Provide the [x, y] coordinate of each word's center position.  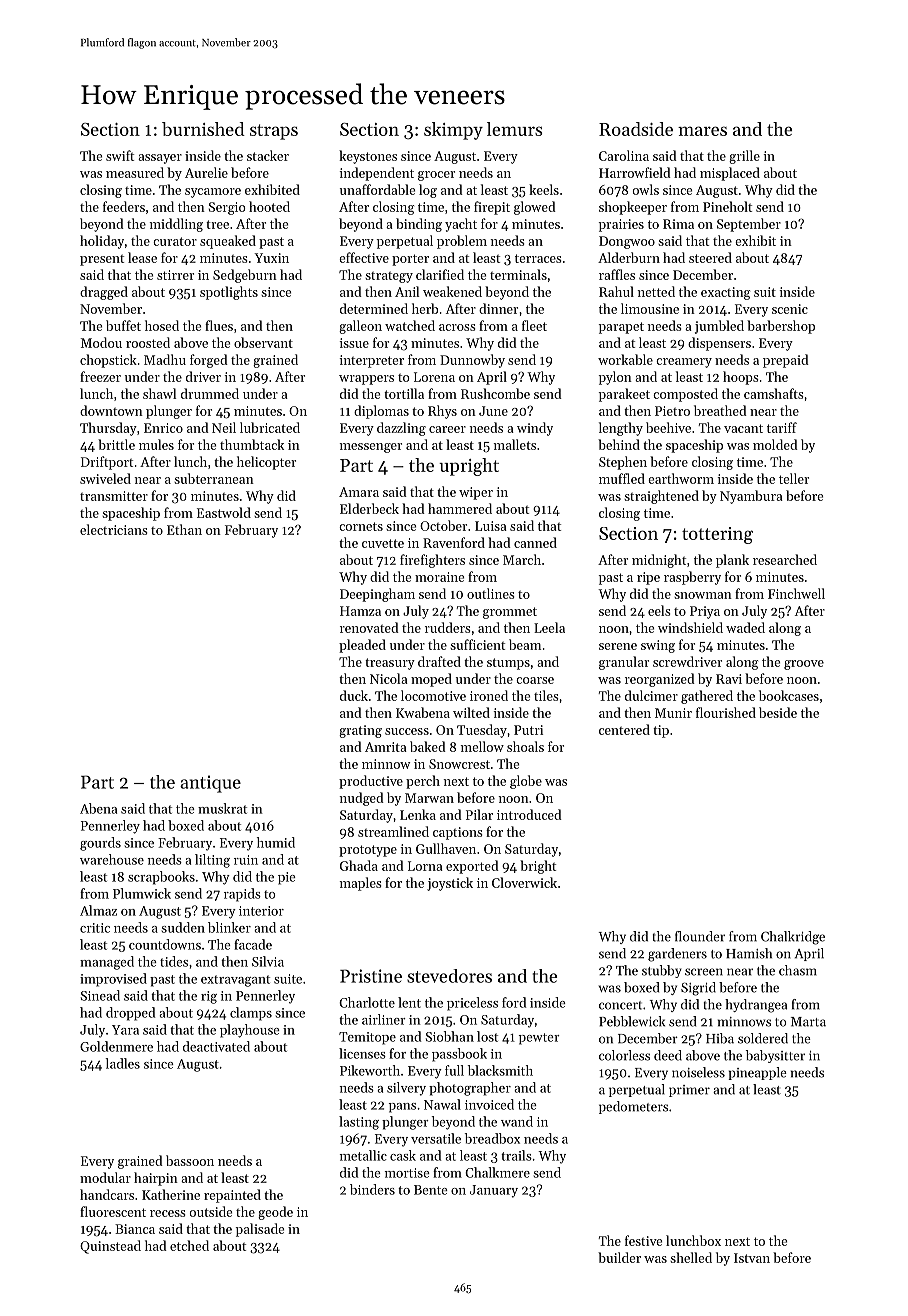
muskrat [222, 808]
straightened [661, 497]
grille [744, 157]
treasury [390, 664]
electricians [114, 529]
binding [419, 225]
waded [745, 627]
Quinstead [110, 1247]
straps [274, 132]
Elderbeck [369, 508]
